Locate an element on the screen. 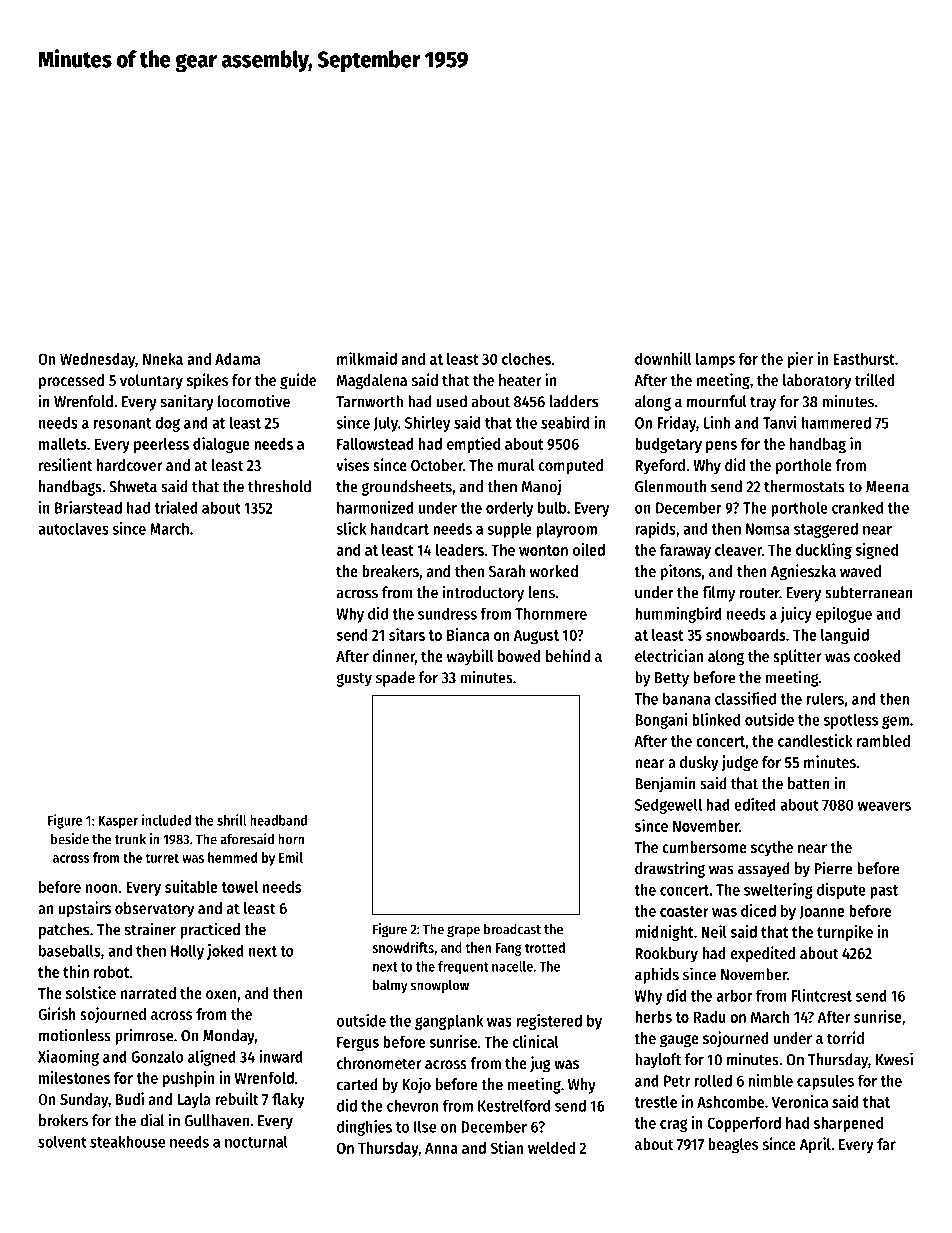 The height and width of the screenshot is (1233, 952). Meena is located at coordinates (887, 487).
